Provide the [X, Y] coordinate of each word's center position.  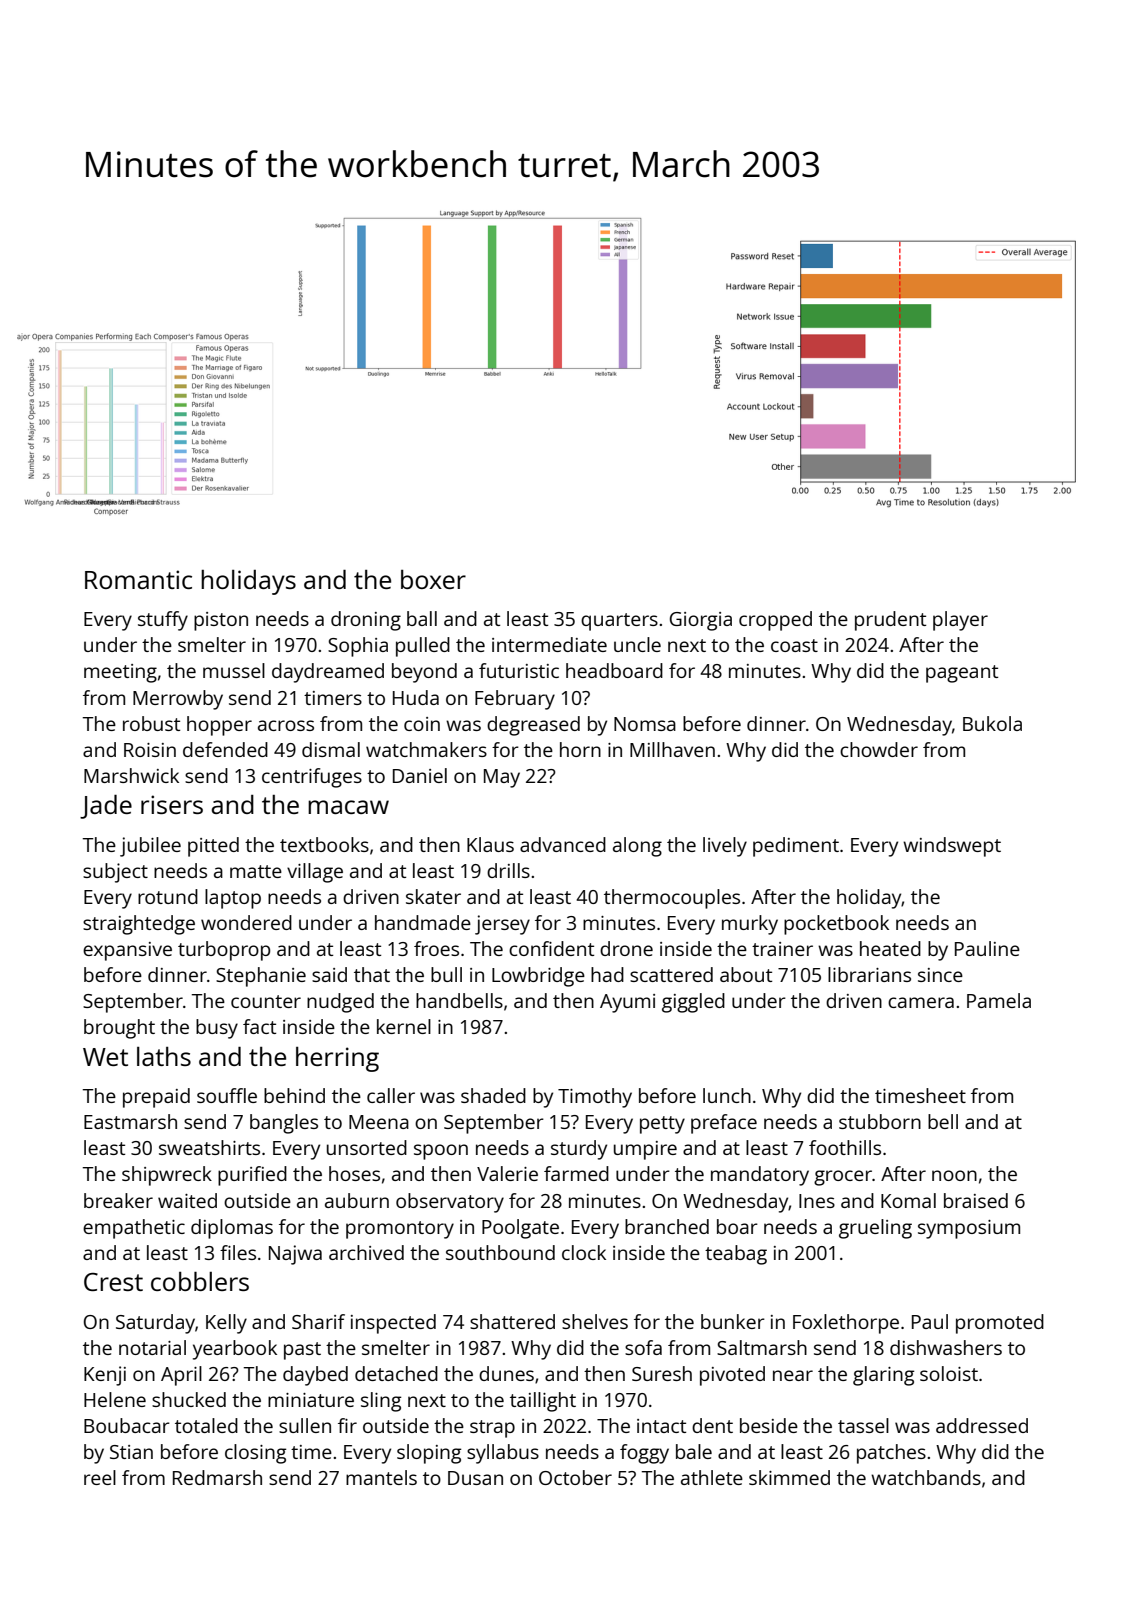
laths [164, 1056]
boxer [433, 579]
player [960, 621]
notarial [152, 1347]
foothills [845, 1147]
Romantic [138, 579]
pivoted [732, 1376]
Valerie [507, 1173]
